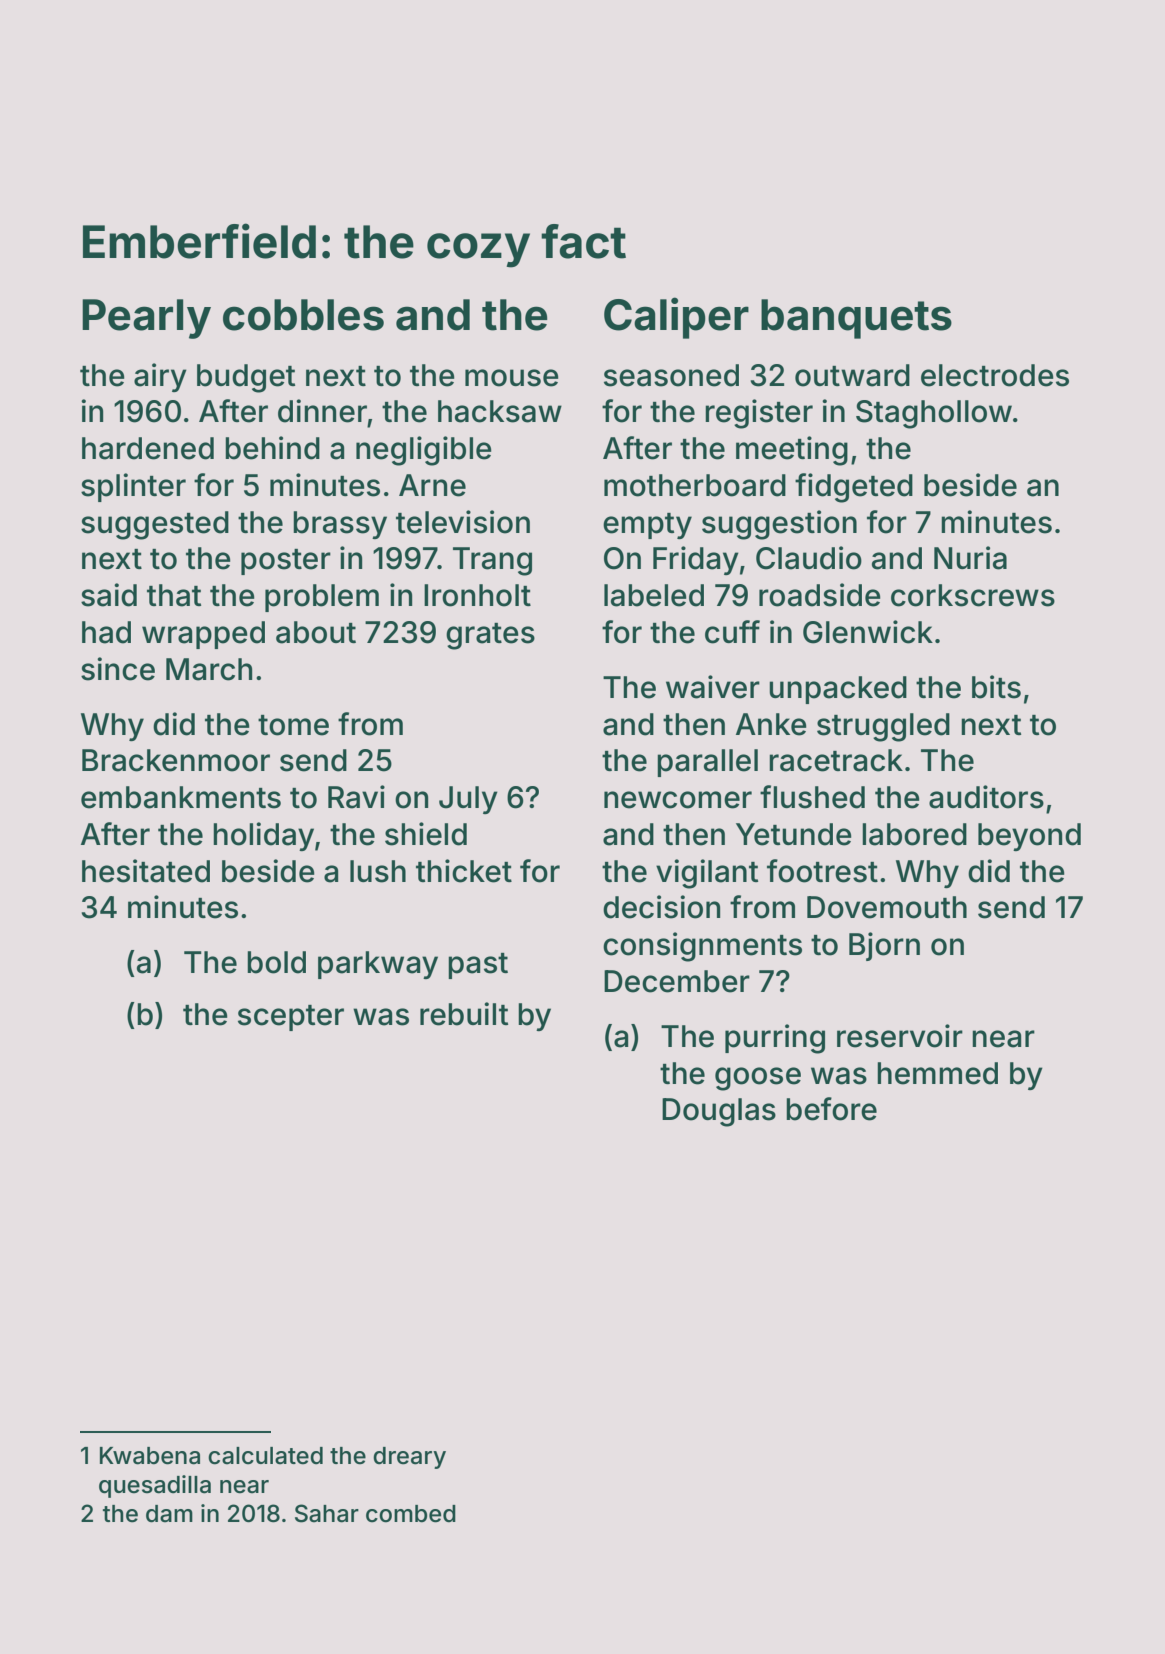  Describe the element at coordinates (327, 1513) in the image. I see `Sahar` at that location.
